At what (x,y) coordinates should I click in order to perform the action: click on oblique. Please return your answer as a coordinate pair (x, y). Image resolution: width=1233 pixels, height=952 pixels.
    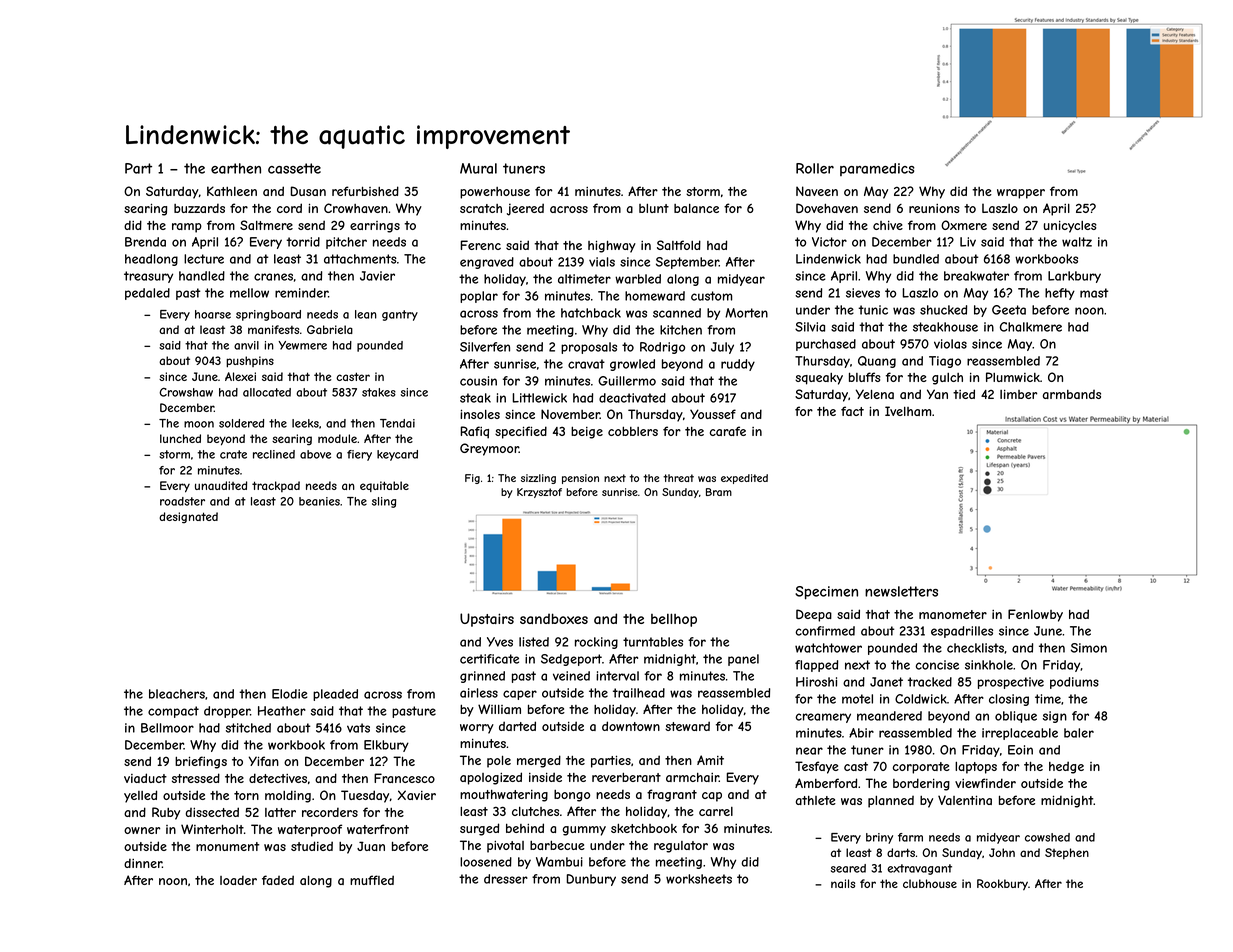
    Looking at the image, I should click on (1016, 717).
